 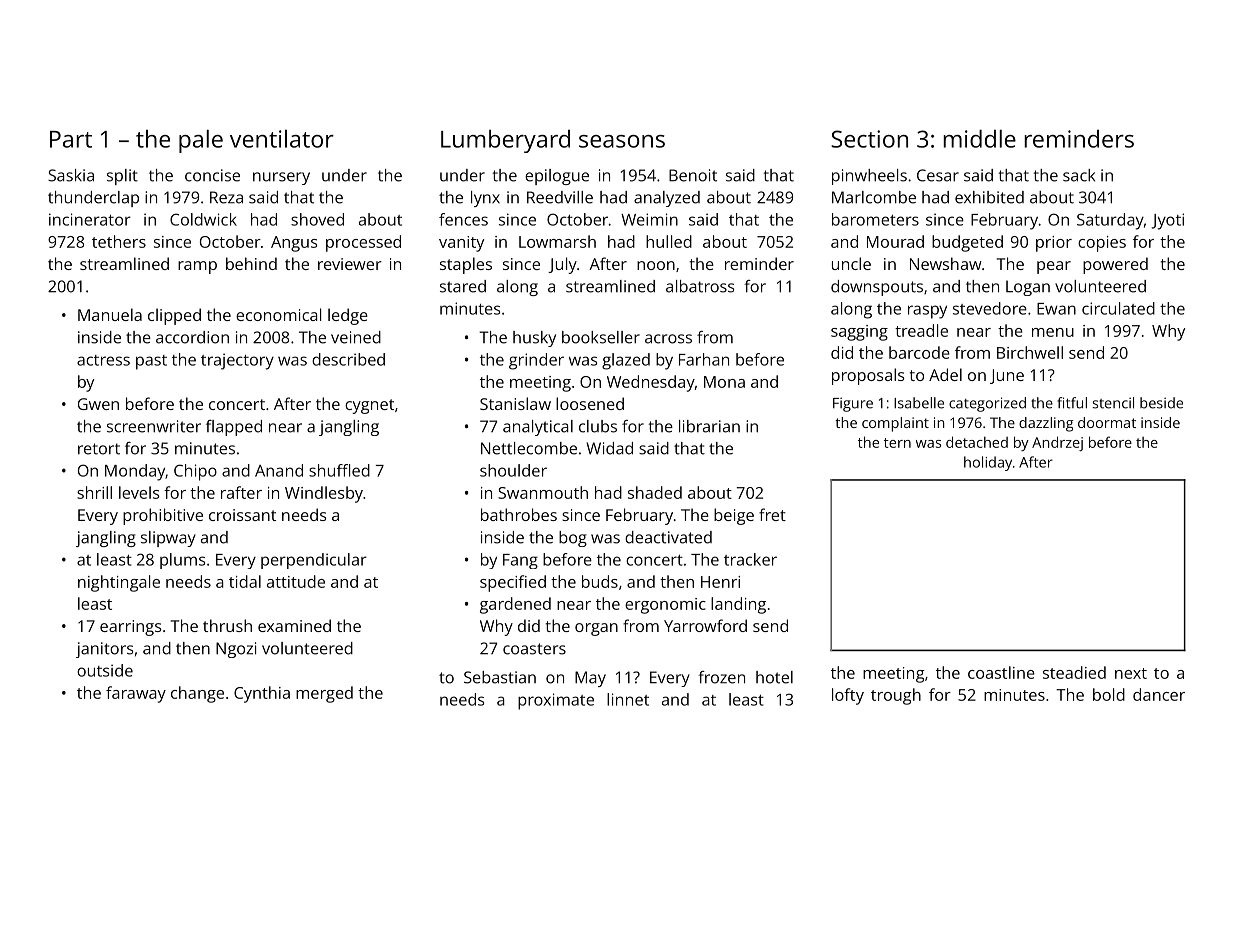 What do you see at coordinates (1053, 332) in the page?
I see `menu` at bounding box center [1053, 332].
